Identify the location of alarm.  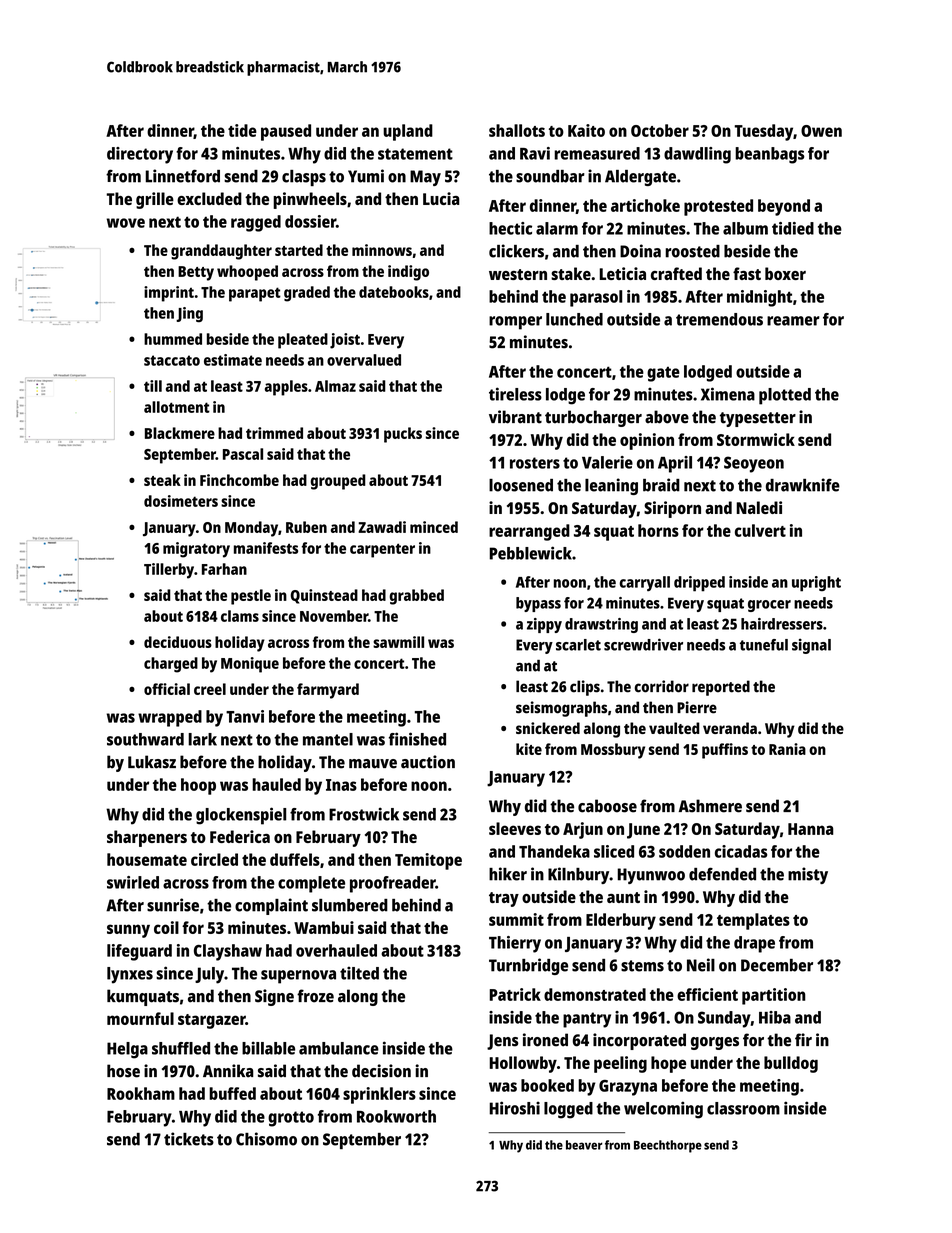
(557, 228).
